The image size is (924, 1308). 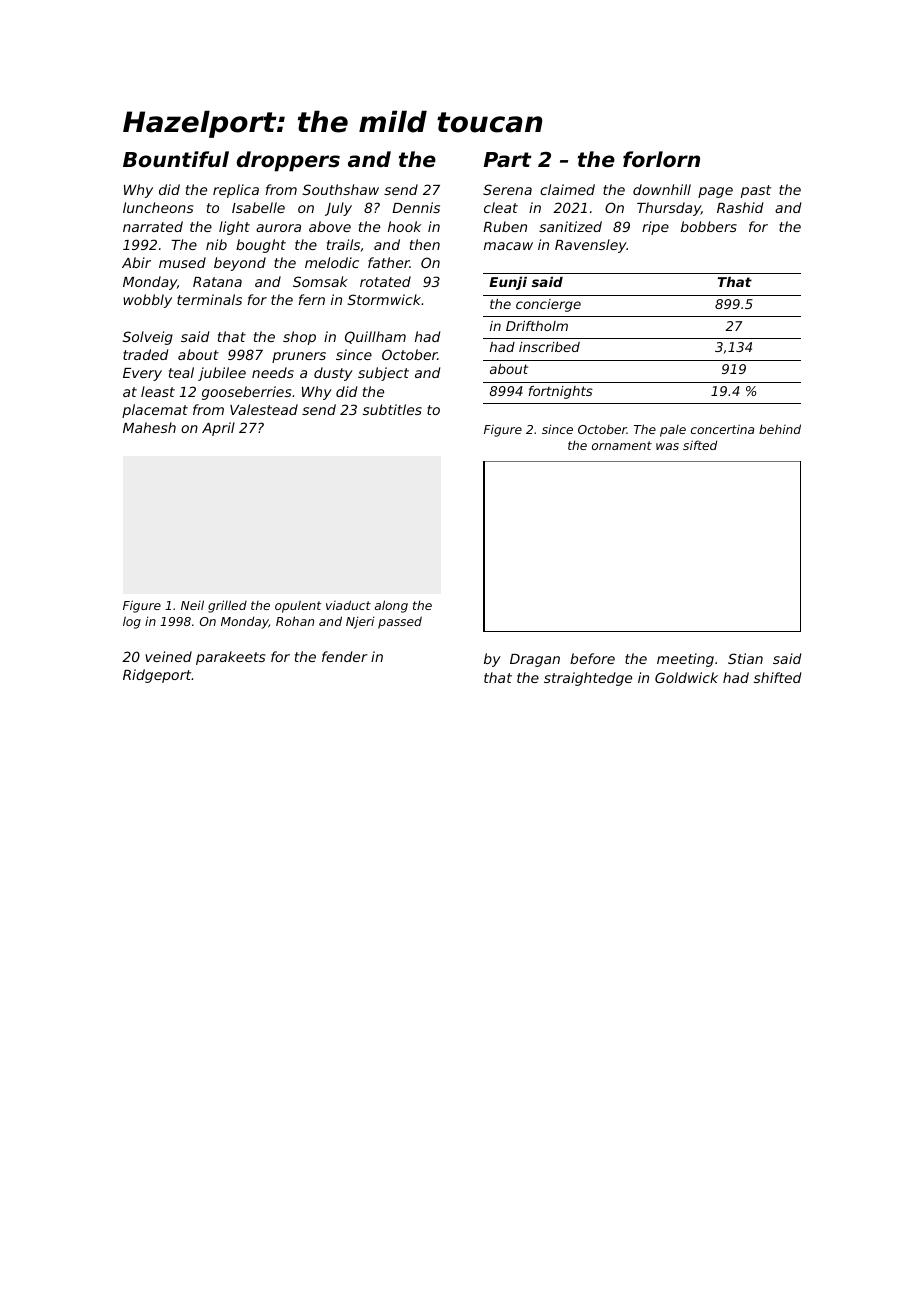 I want to click on Part, so click(x=508, y=159).
